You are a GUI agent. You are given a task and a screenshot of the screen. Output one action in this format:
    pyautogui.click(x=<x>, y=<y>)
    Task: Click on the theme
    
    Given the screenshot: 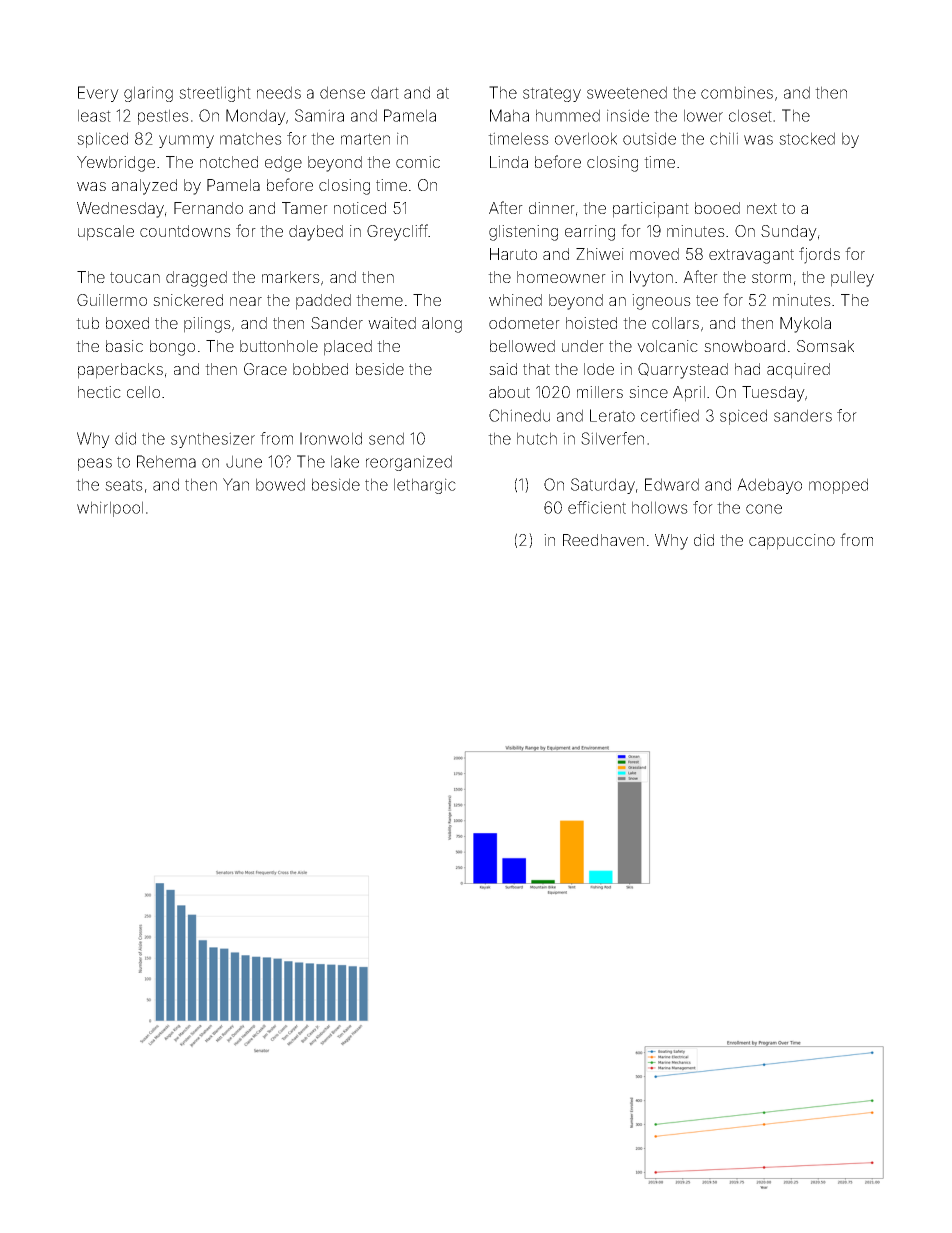 What is the action you would take?
    pyautogui.click(x=379, y=300)
